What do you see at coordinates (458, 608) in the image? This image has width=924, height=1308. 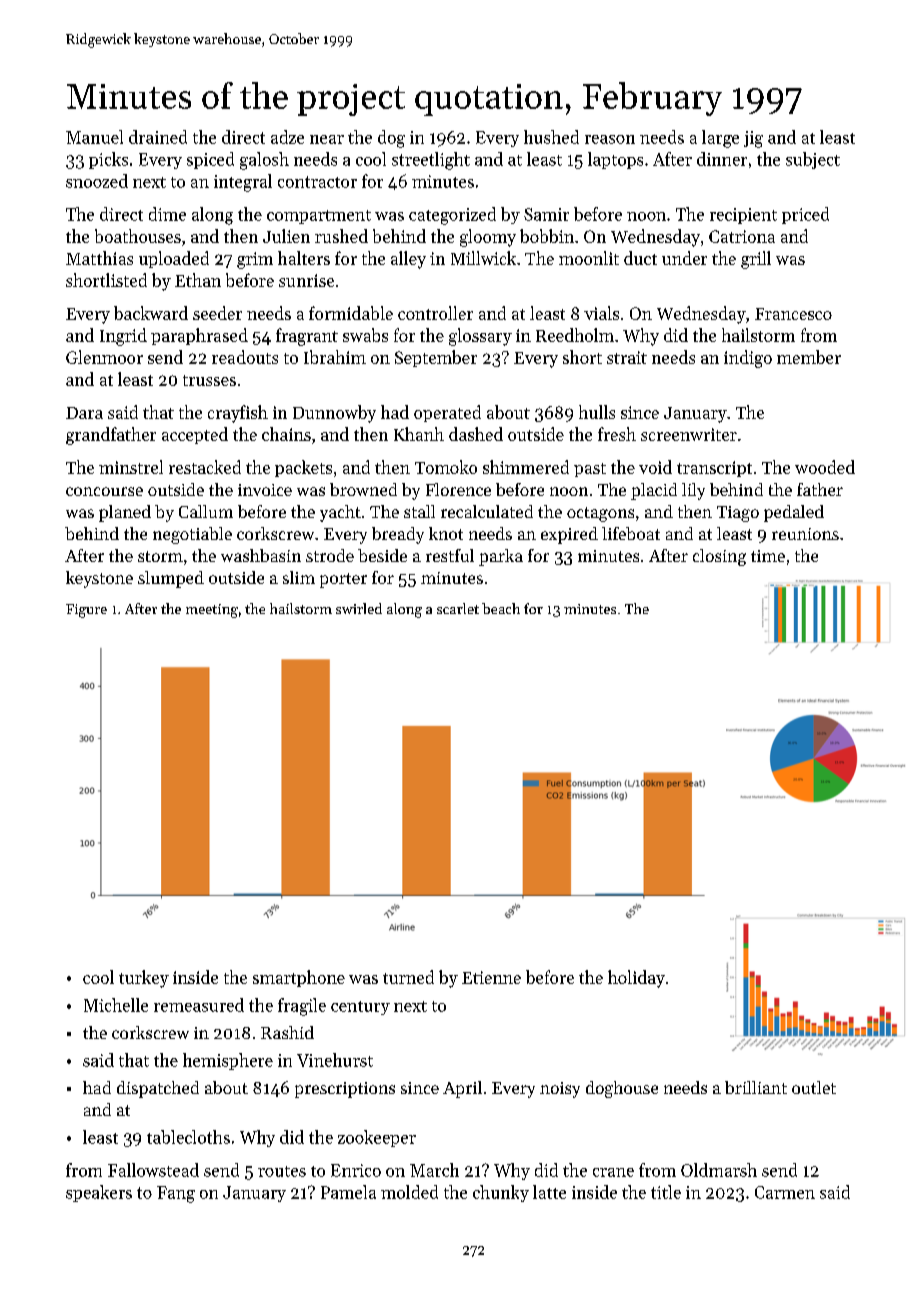 I see `scarlet` at bounding box center [458, 608].
